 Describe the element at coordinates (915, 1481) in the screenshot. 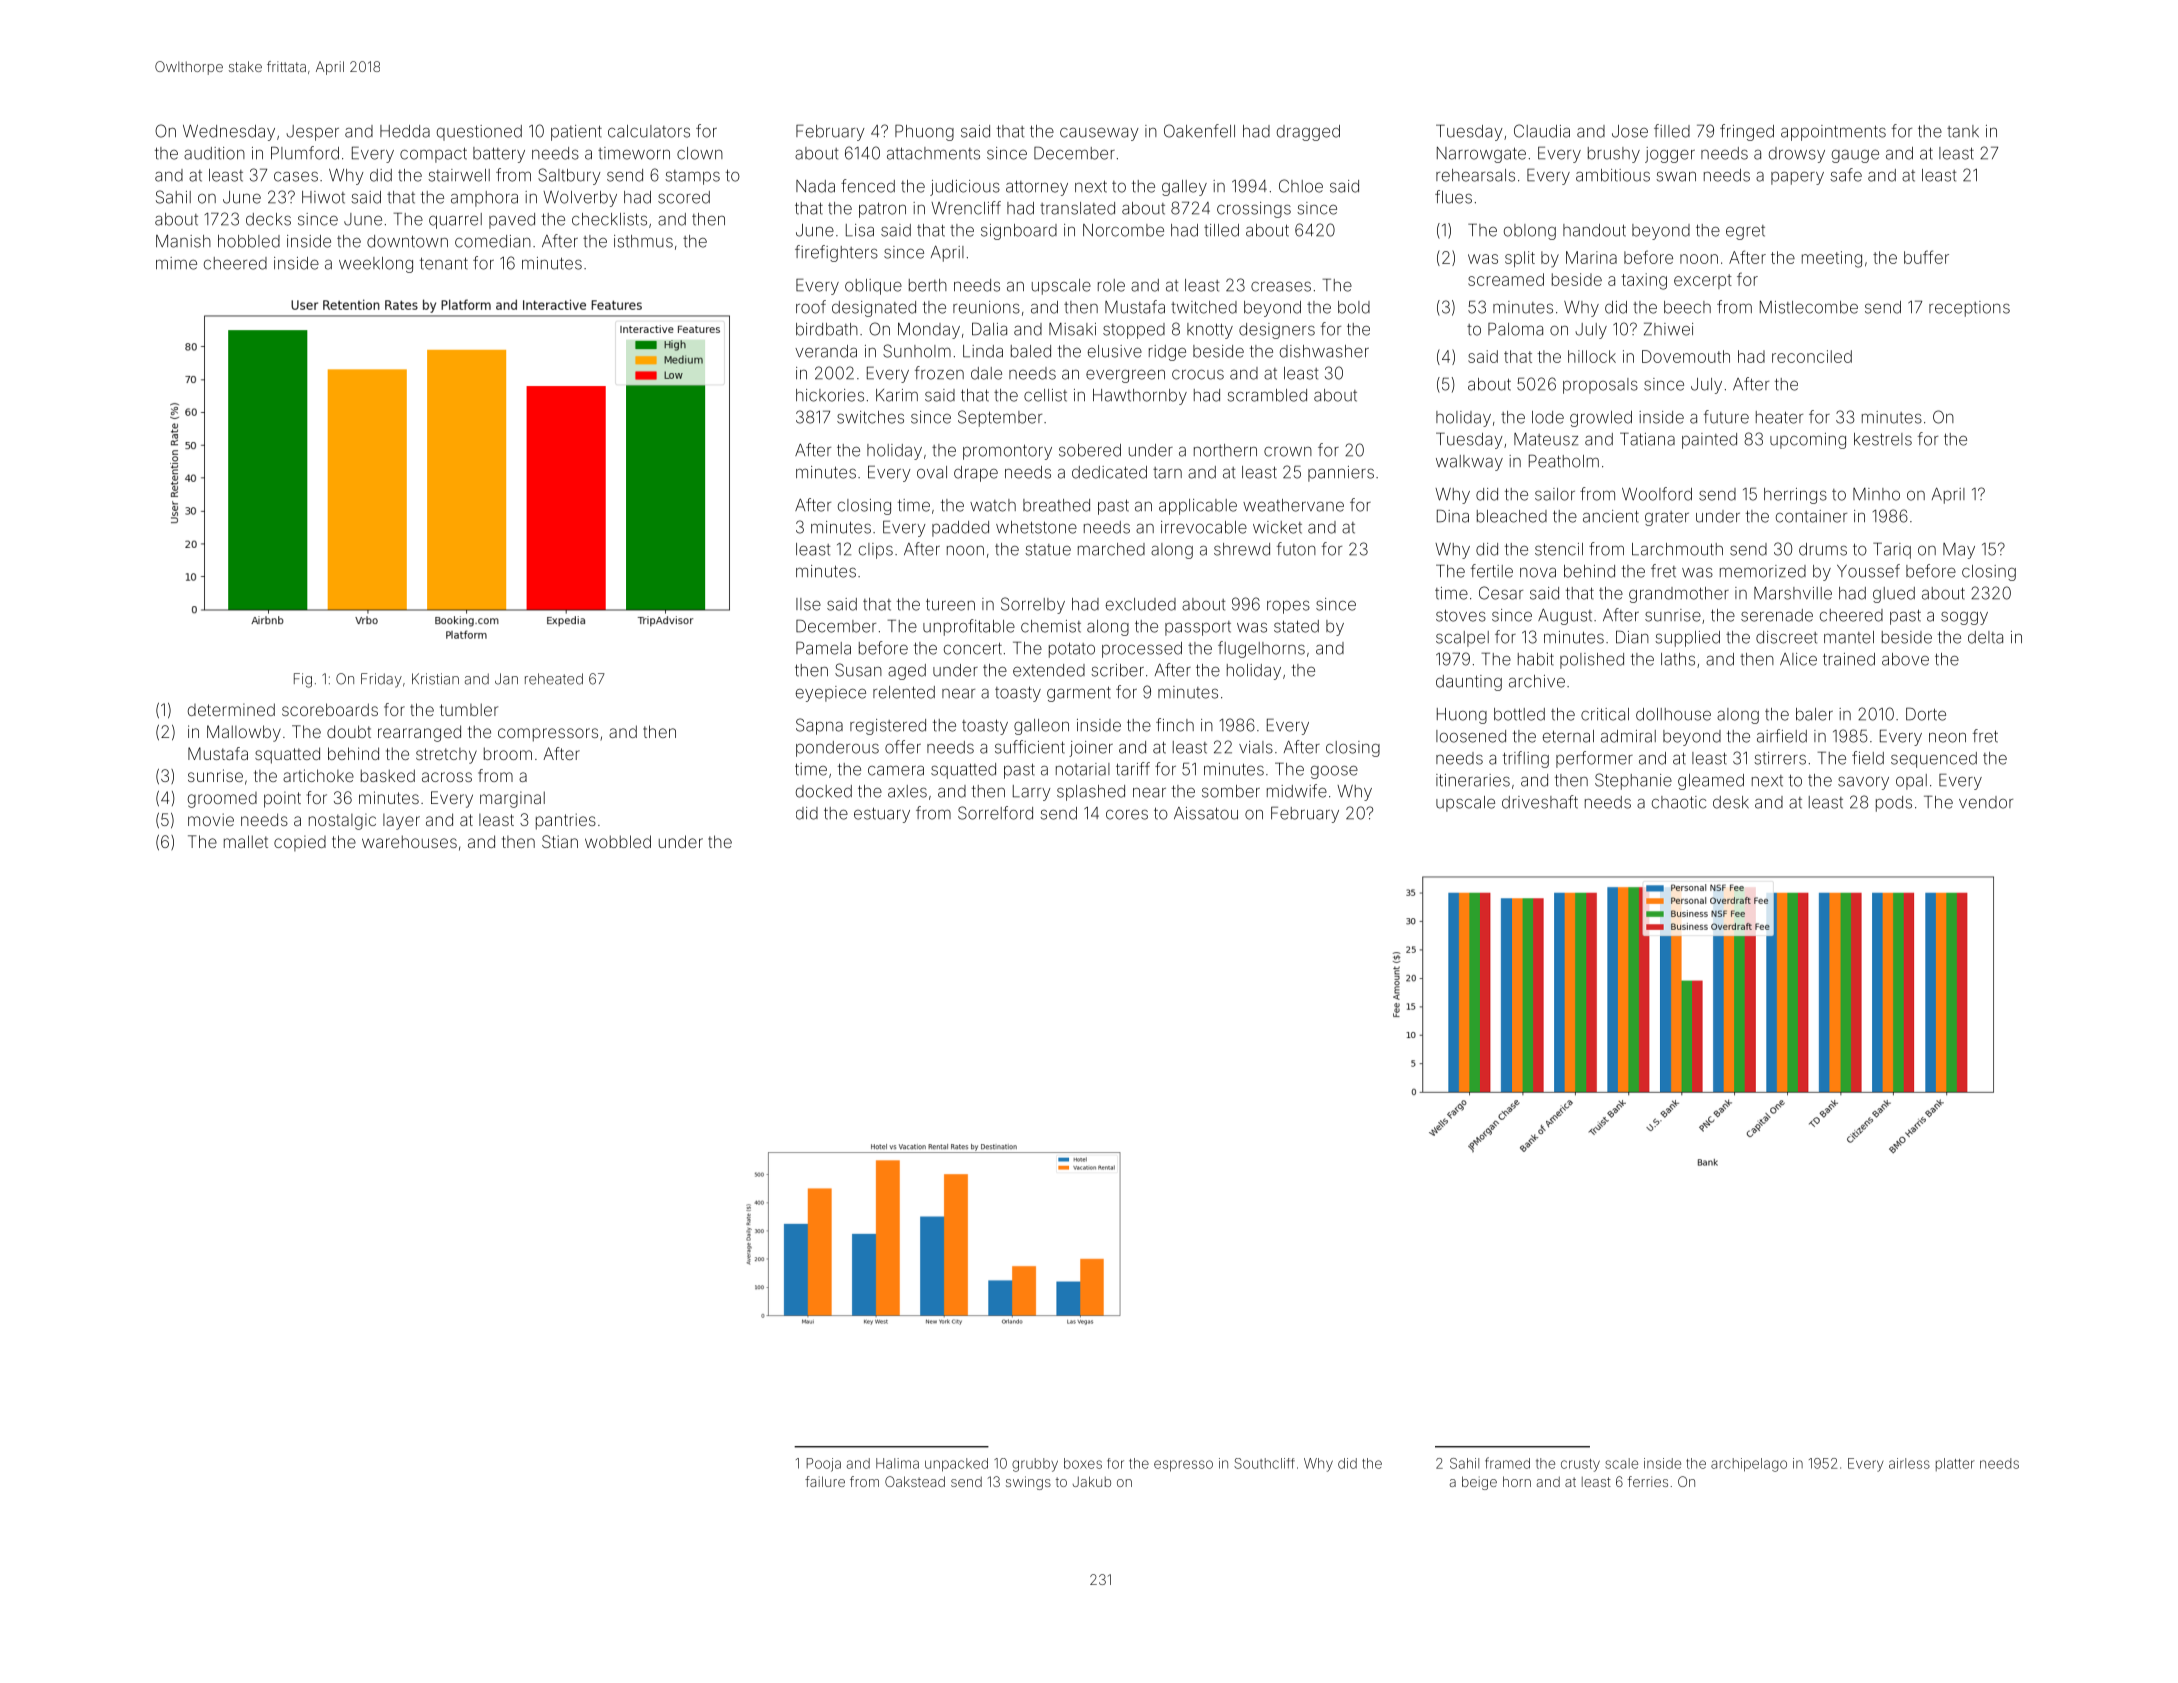

I see `Oakstead` at that location.
